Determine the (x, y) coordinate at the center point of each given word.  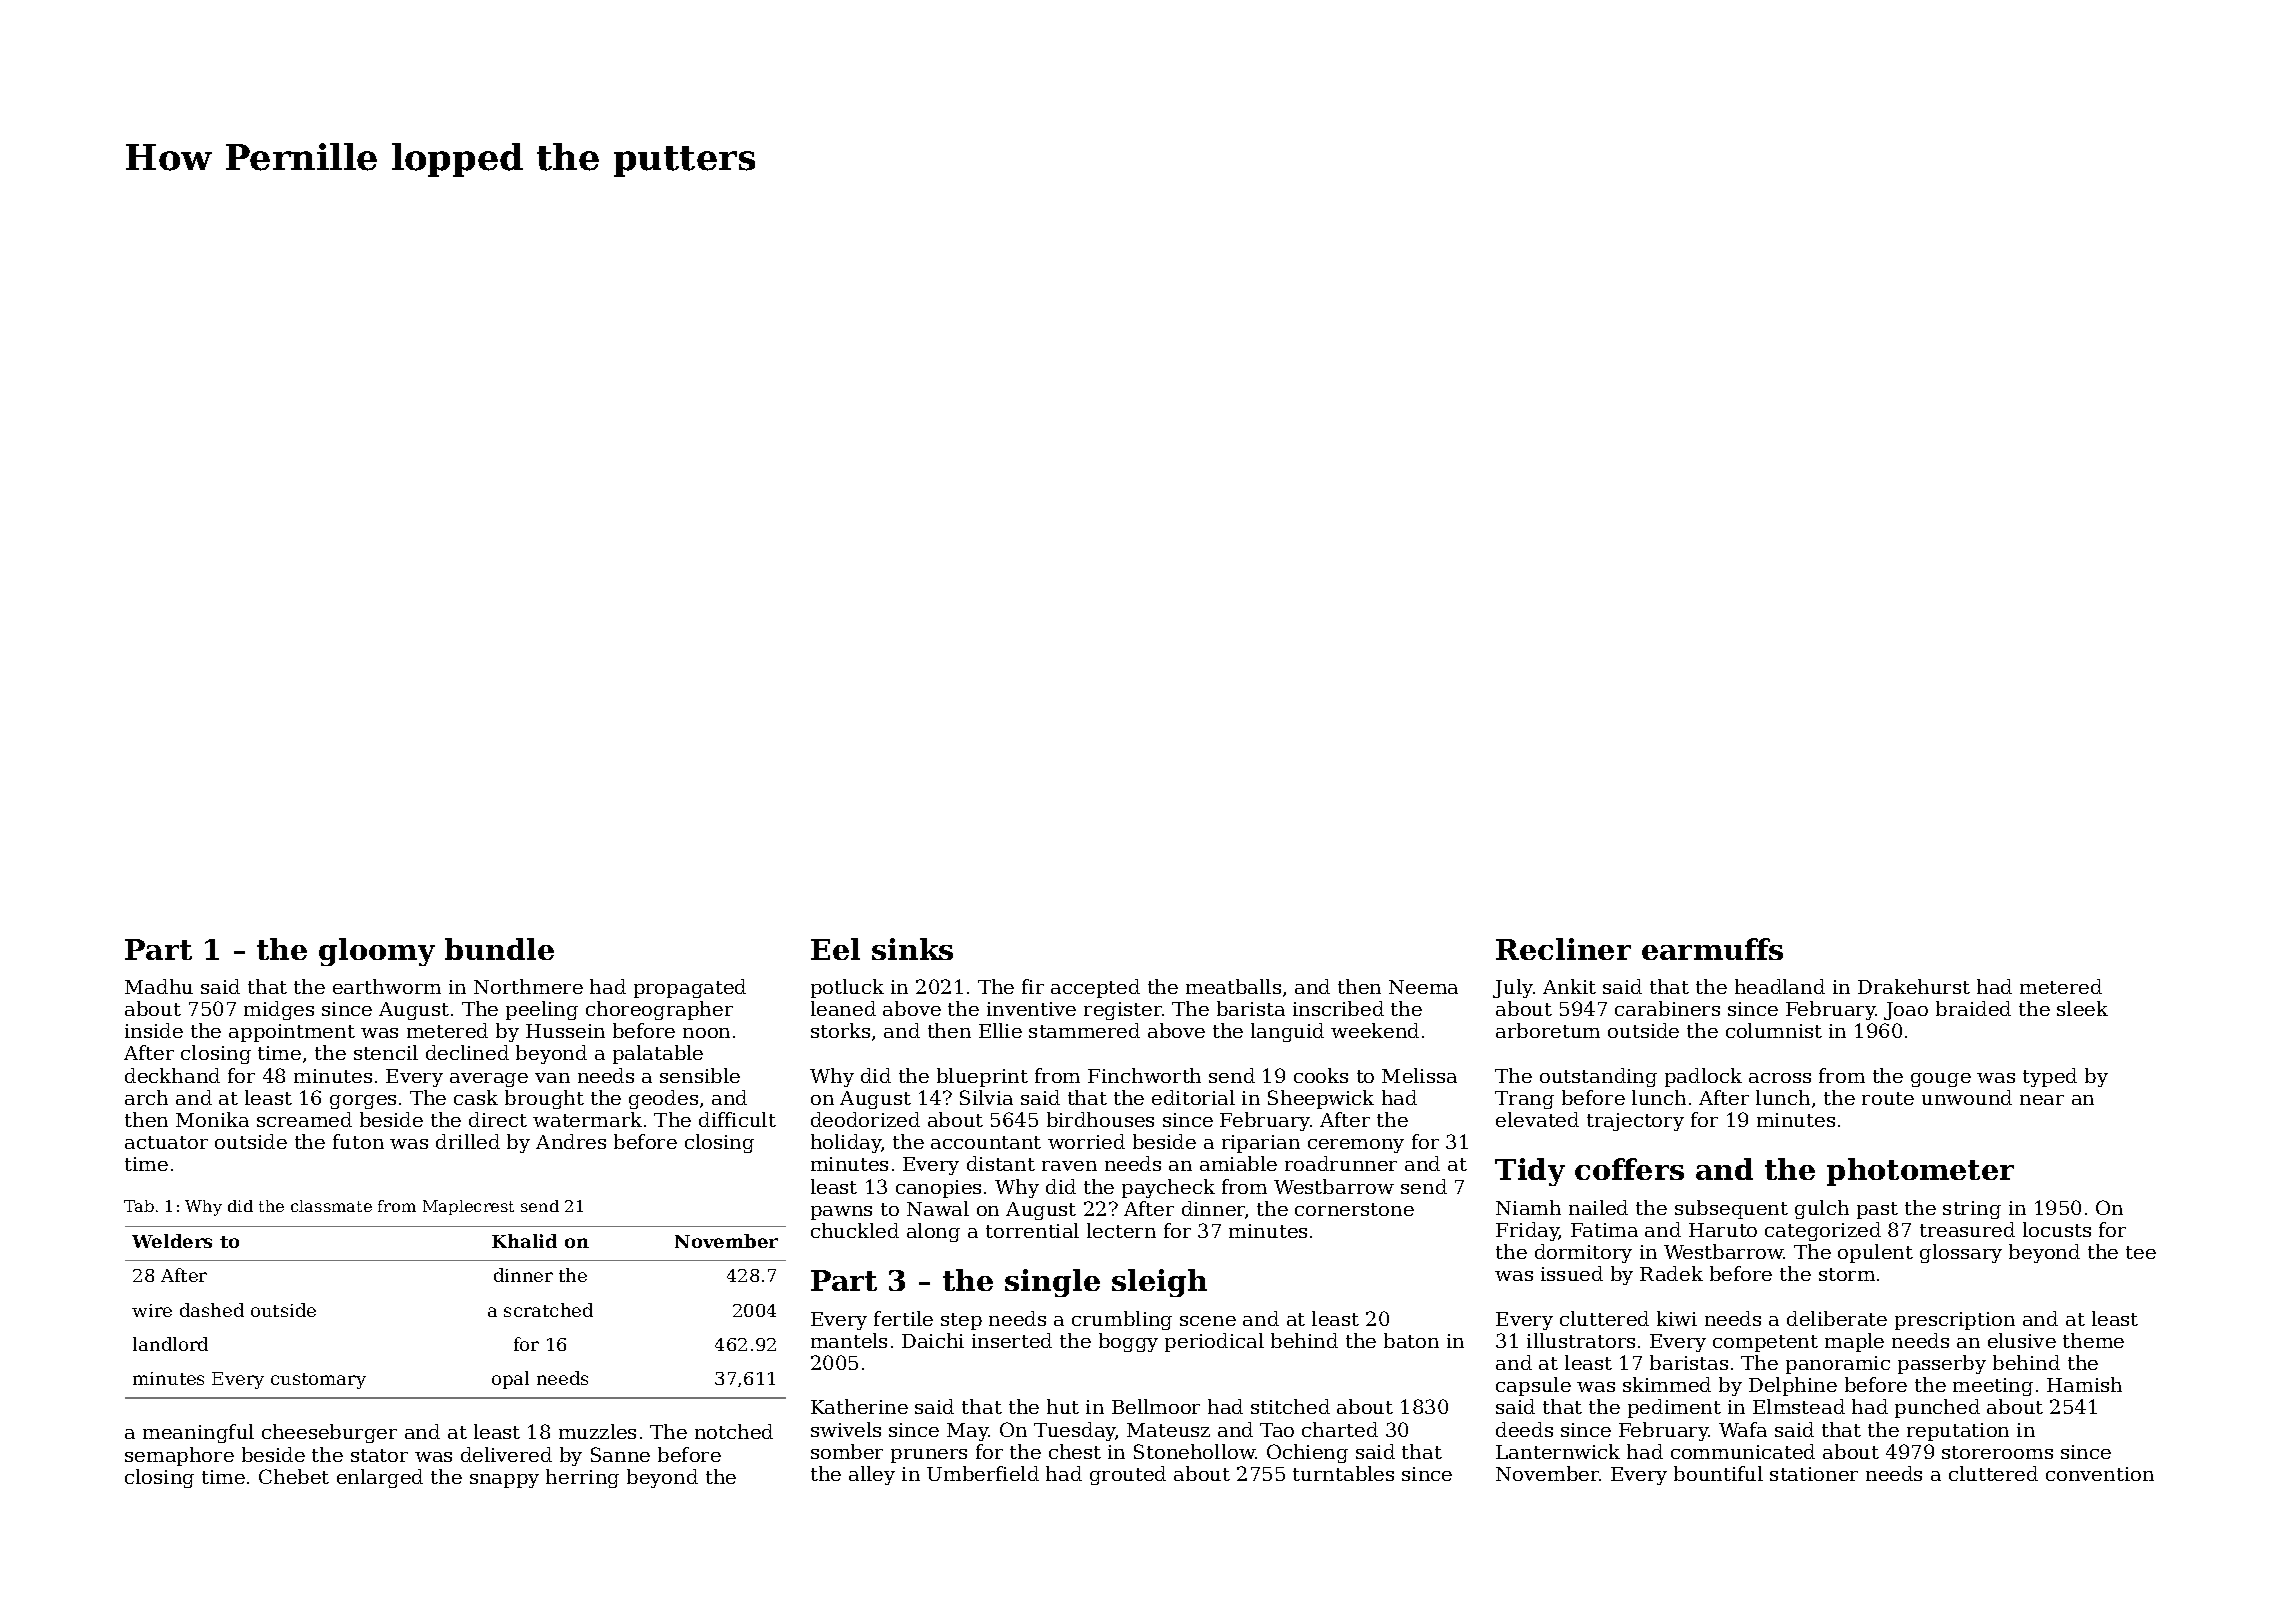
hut (1063, 1406)
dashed (212, 1310)
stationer (1814, 1474)
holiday (846, 1143)
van (552, 1078)
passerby (1942, 1364)
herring (582, 1478)
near (2042, 1100)
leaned (843, 1008)
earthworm (387, 986)
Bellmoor (1156, 1406)
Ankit (1569, 986)
